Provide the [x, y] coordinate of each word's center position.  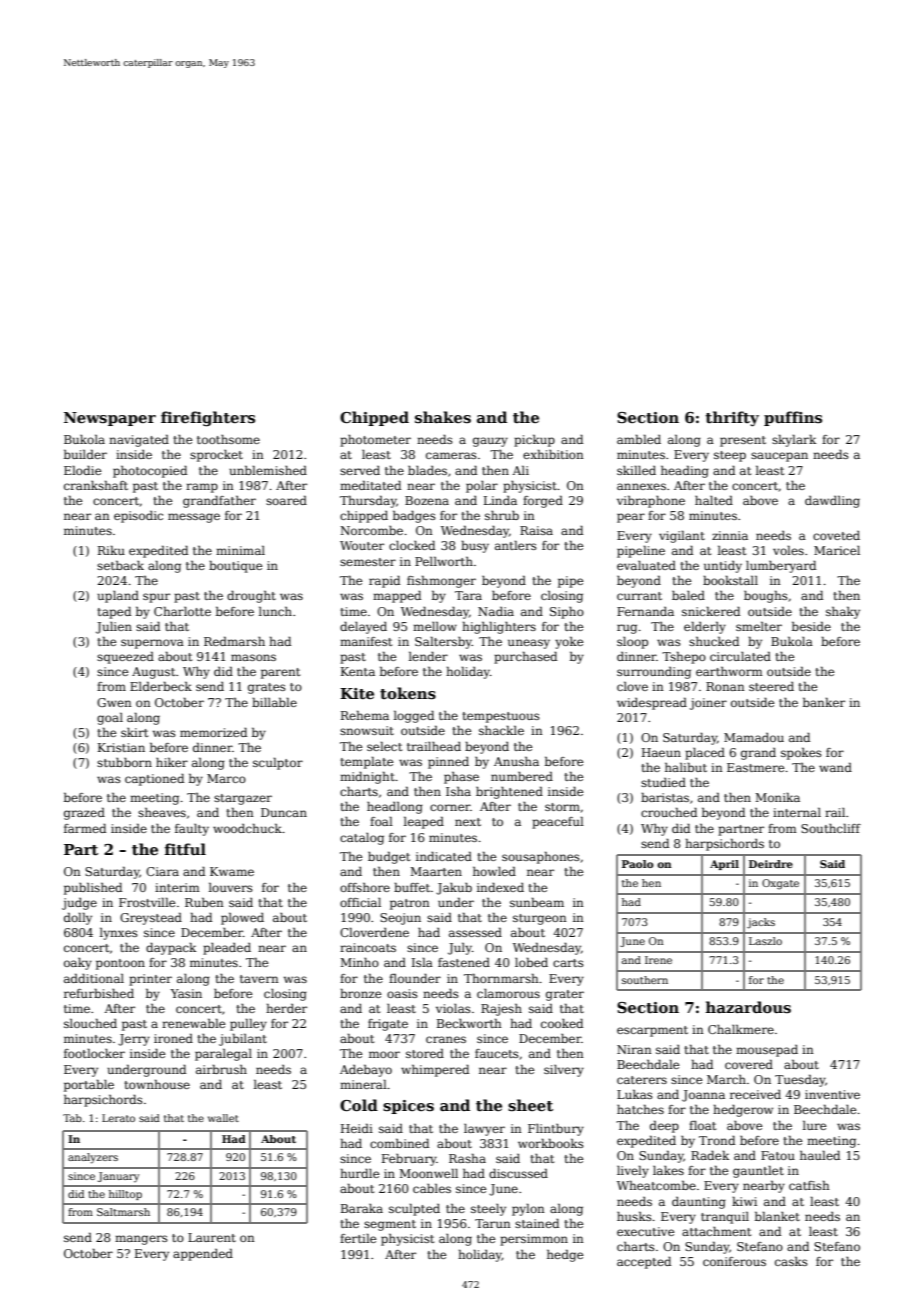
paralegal [223, 1055]
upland [118, 597]
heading [685, 472]
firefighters [208, 419]
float [702, 1125]
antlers [516, 545]
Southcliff [831, 828]
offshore [365, 887]
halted [714, 500]
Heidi [357, 1128]
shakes [443, 417]
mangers [141, 1240]
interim [177, 887]
